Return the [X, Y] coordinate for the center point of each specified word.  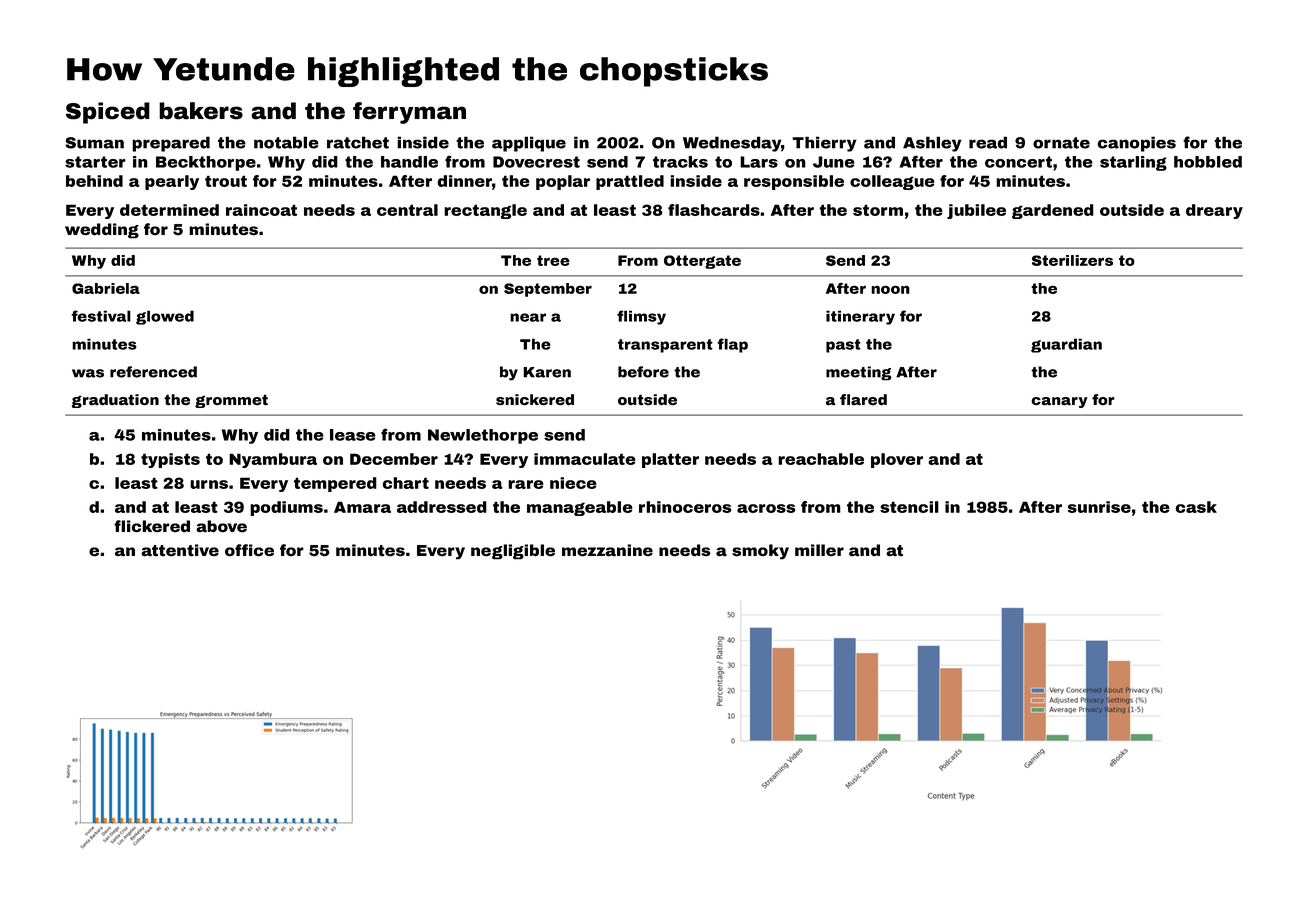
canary [1059, 402]
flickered [152, 526]
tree [553, 260]
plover [897, 460]
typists [170, 460]
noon [890, 289]
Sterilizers [1072, 260]
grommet [231, 401]
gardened [1053, 211]
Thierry [824, 144]
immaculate [585, 459]
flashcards [714, 210]
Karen [547, 372]
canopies [1136, 144]
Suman [94, 143]
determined [169, 210]
